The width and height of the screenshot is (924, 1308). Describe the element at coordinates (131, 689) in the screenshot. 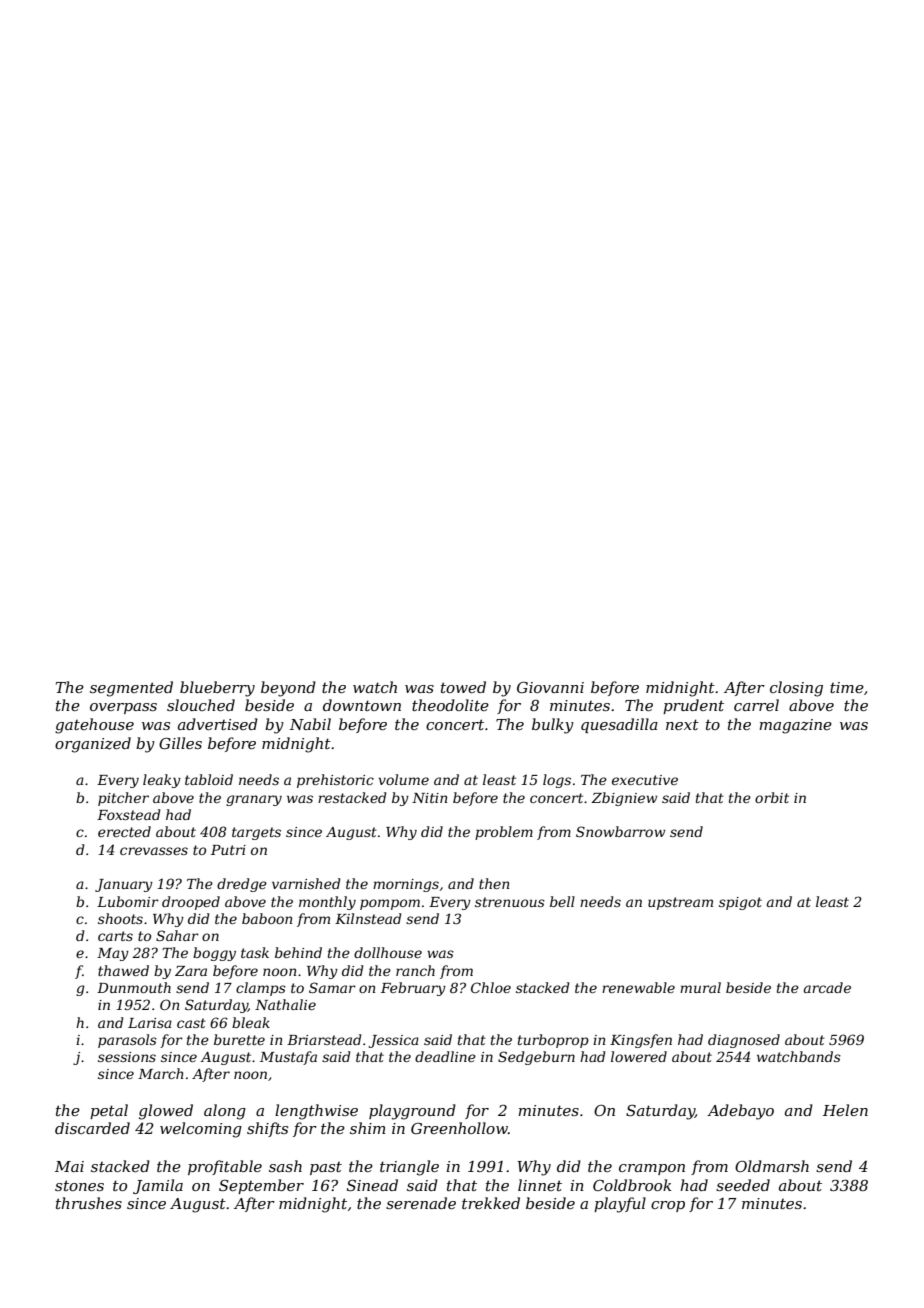

I see `segmented` at that location.
